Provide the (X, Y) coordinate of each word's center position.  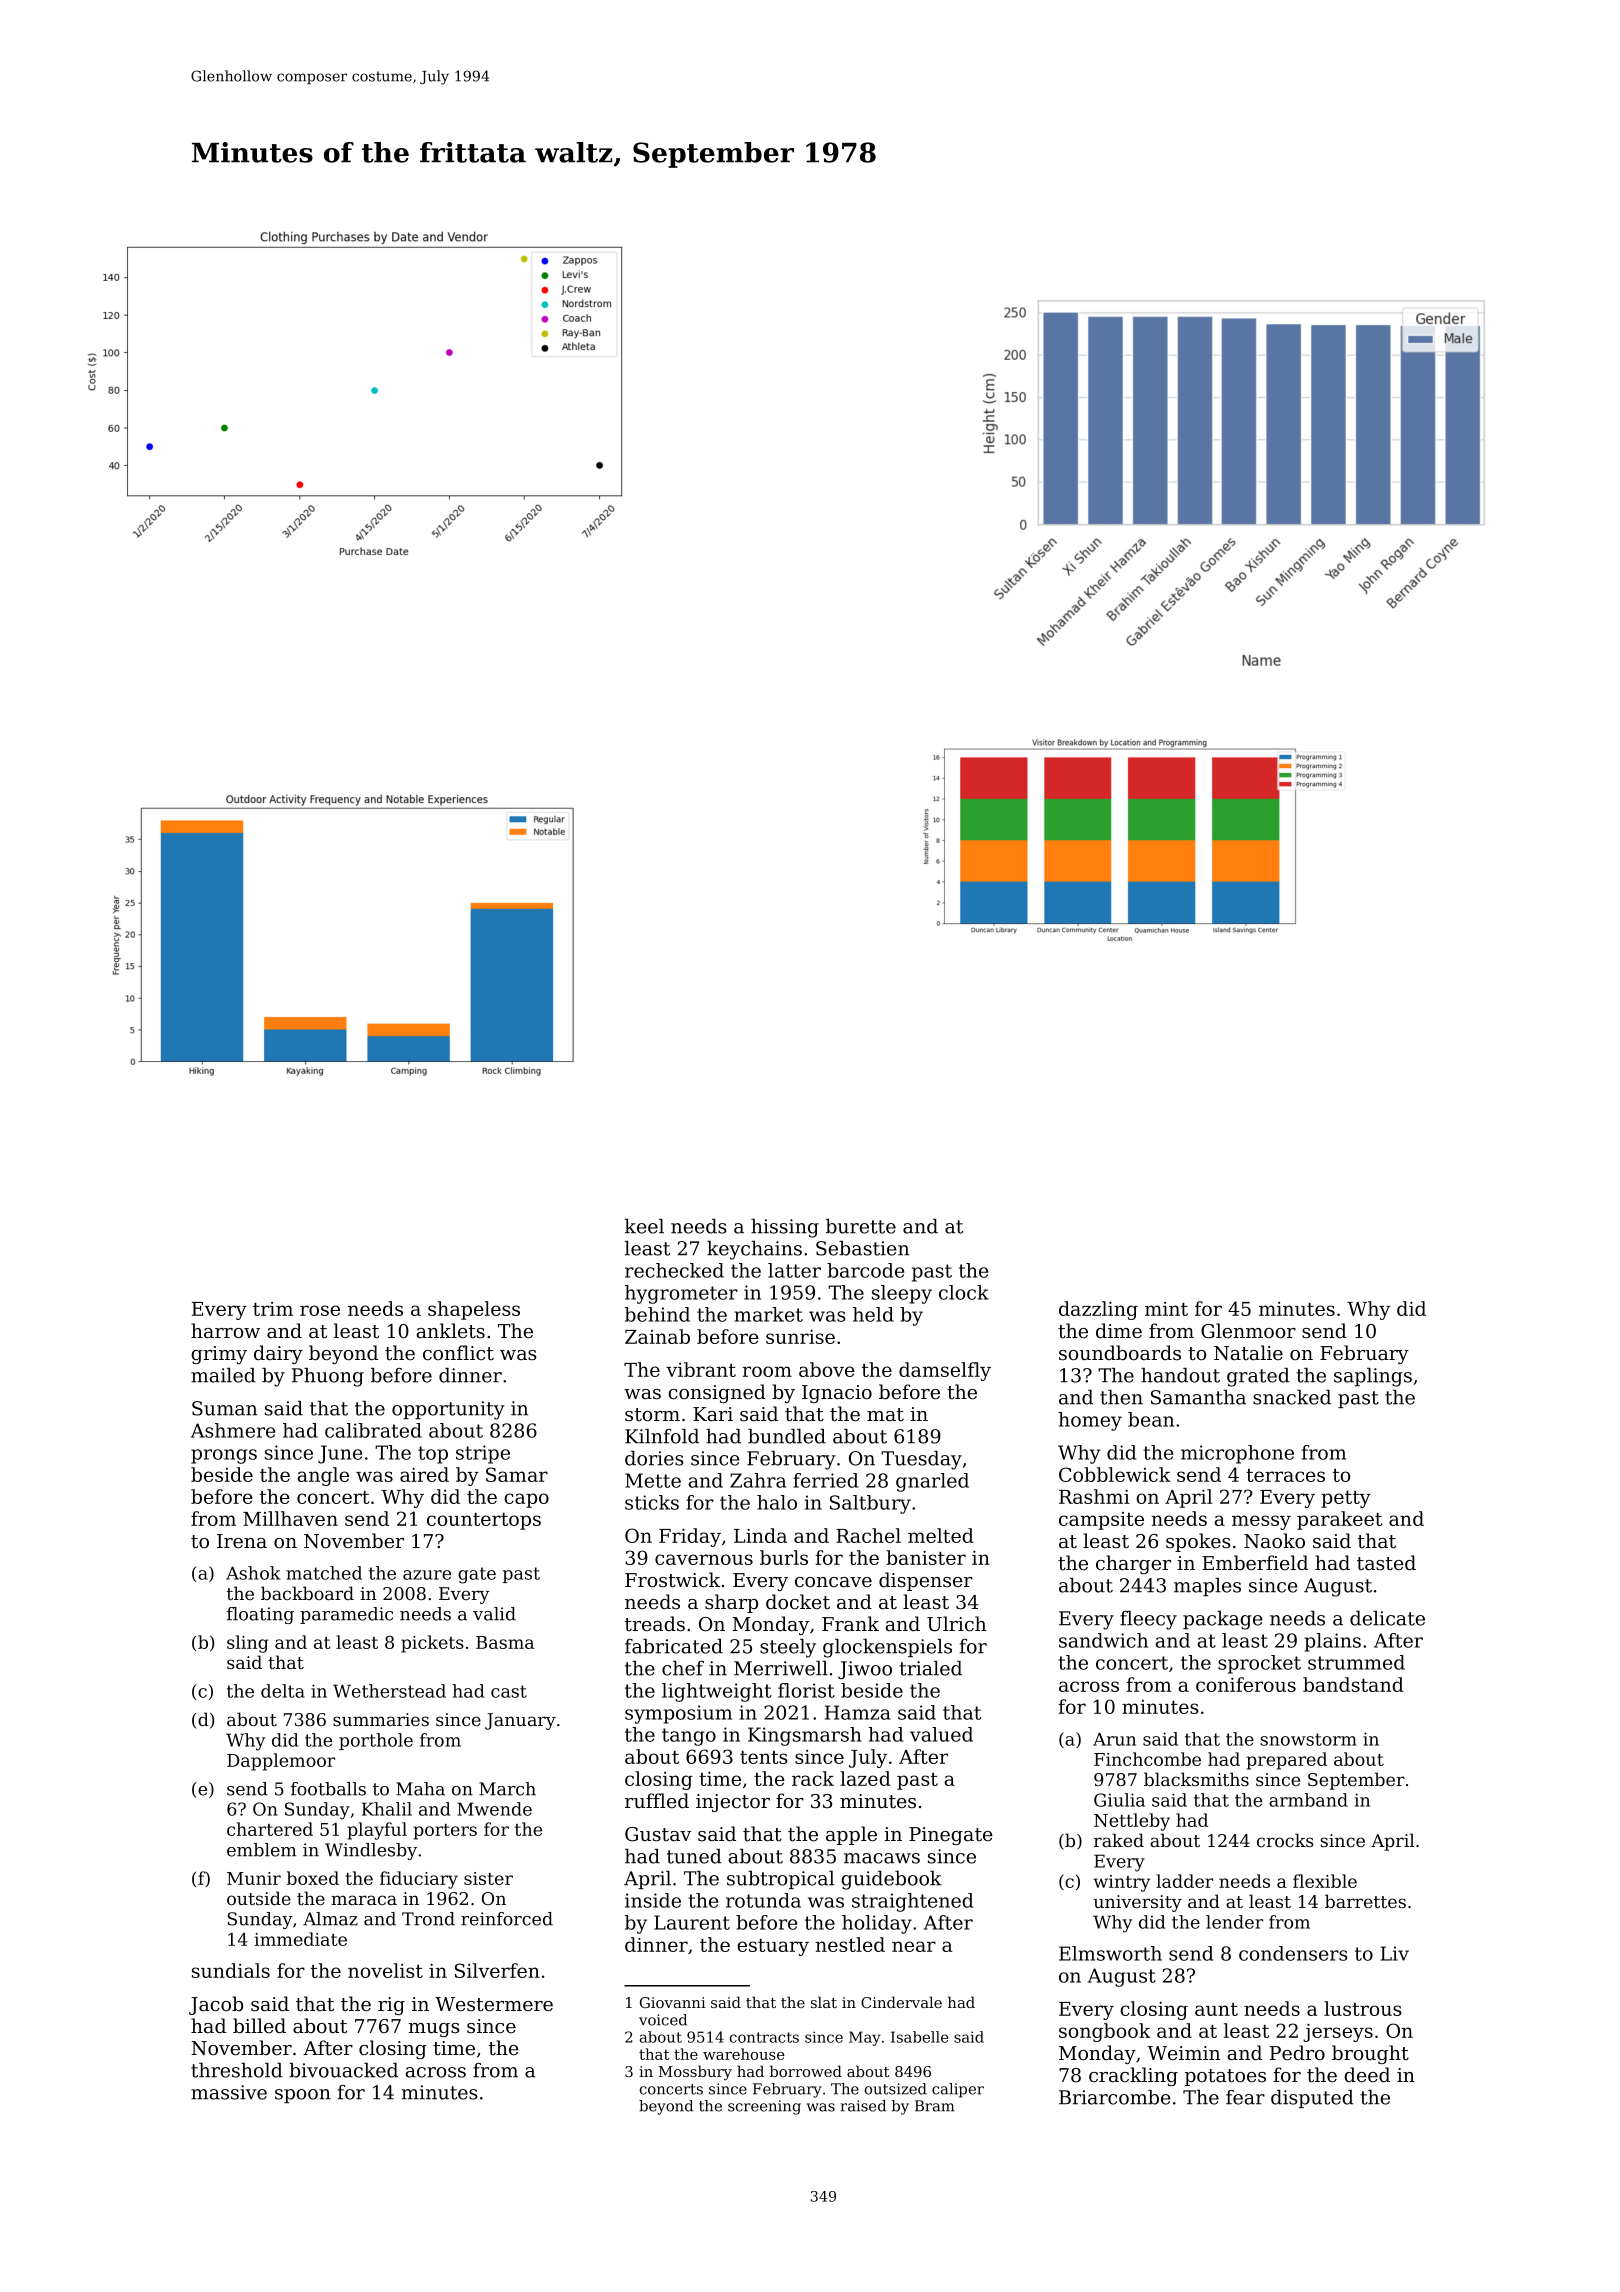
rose (320, 1310)
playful (377, 1831)
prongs (224, 1456)
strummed (1356, 1662)
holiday (877, 1924)
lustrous (1362, 2008)
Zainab (657, 1336)
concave (833, 1582)
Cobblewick (1115, 1474)
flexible (1325, 1881)
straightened (912, 1902)
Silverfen (497, 1970)
